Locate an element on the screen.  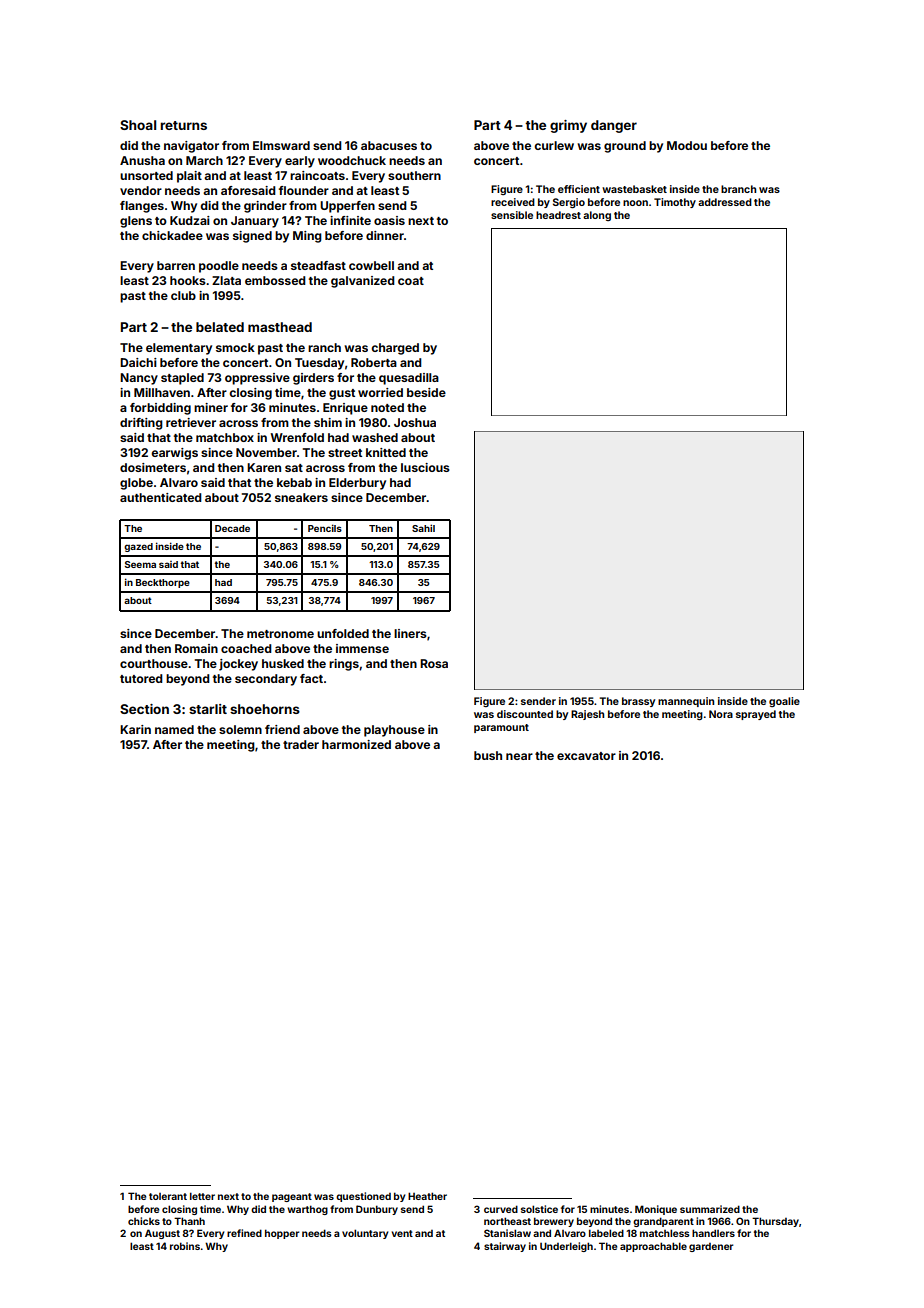
trader is located at coordinates (301, 744).
